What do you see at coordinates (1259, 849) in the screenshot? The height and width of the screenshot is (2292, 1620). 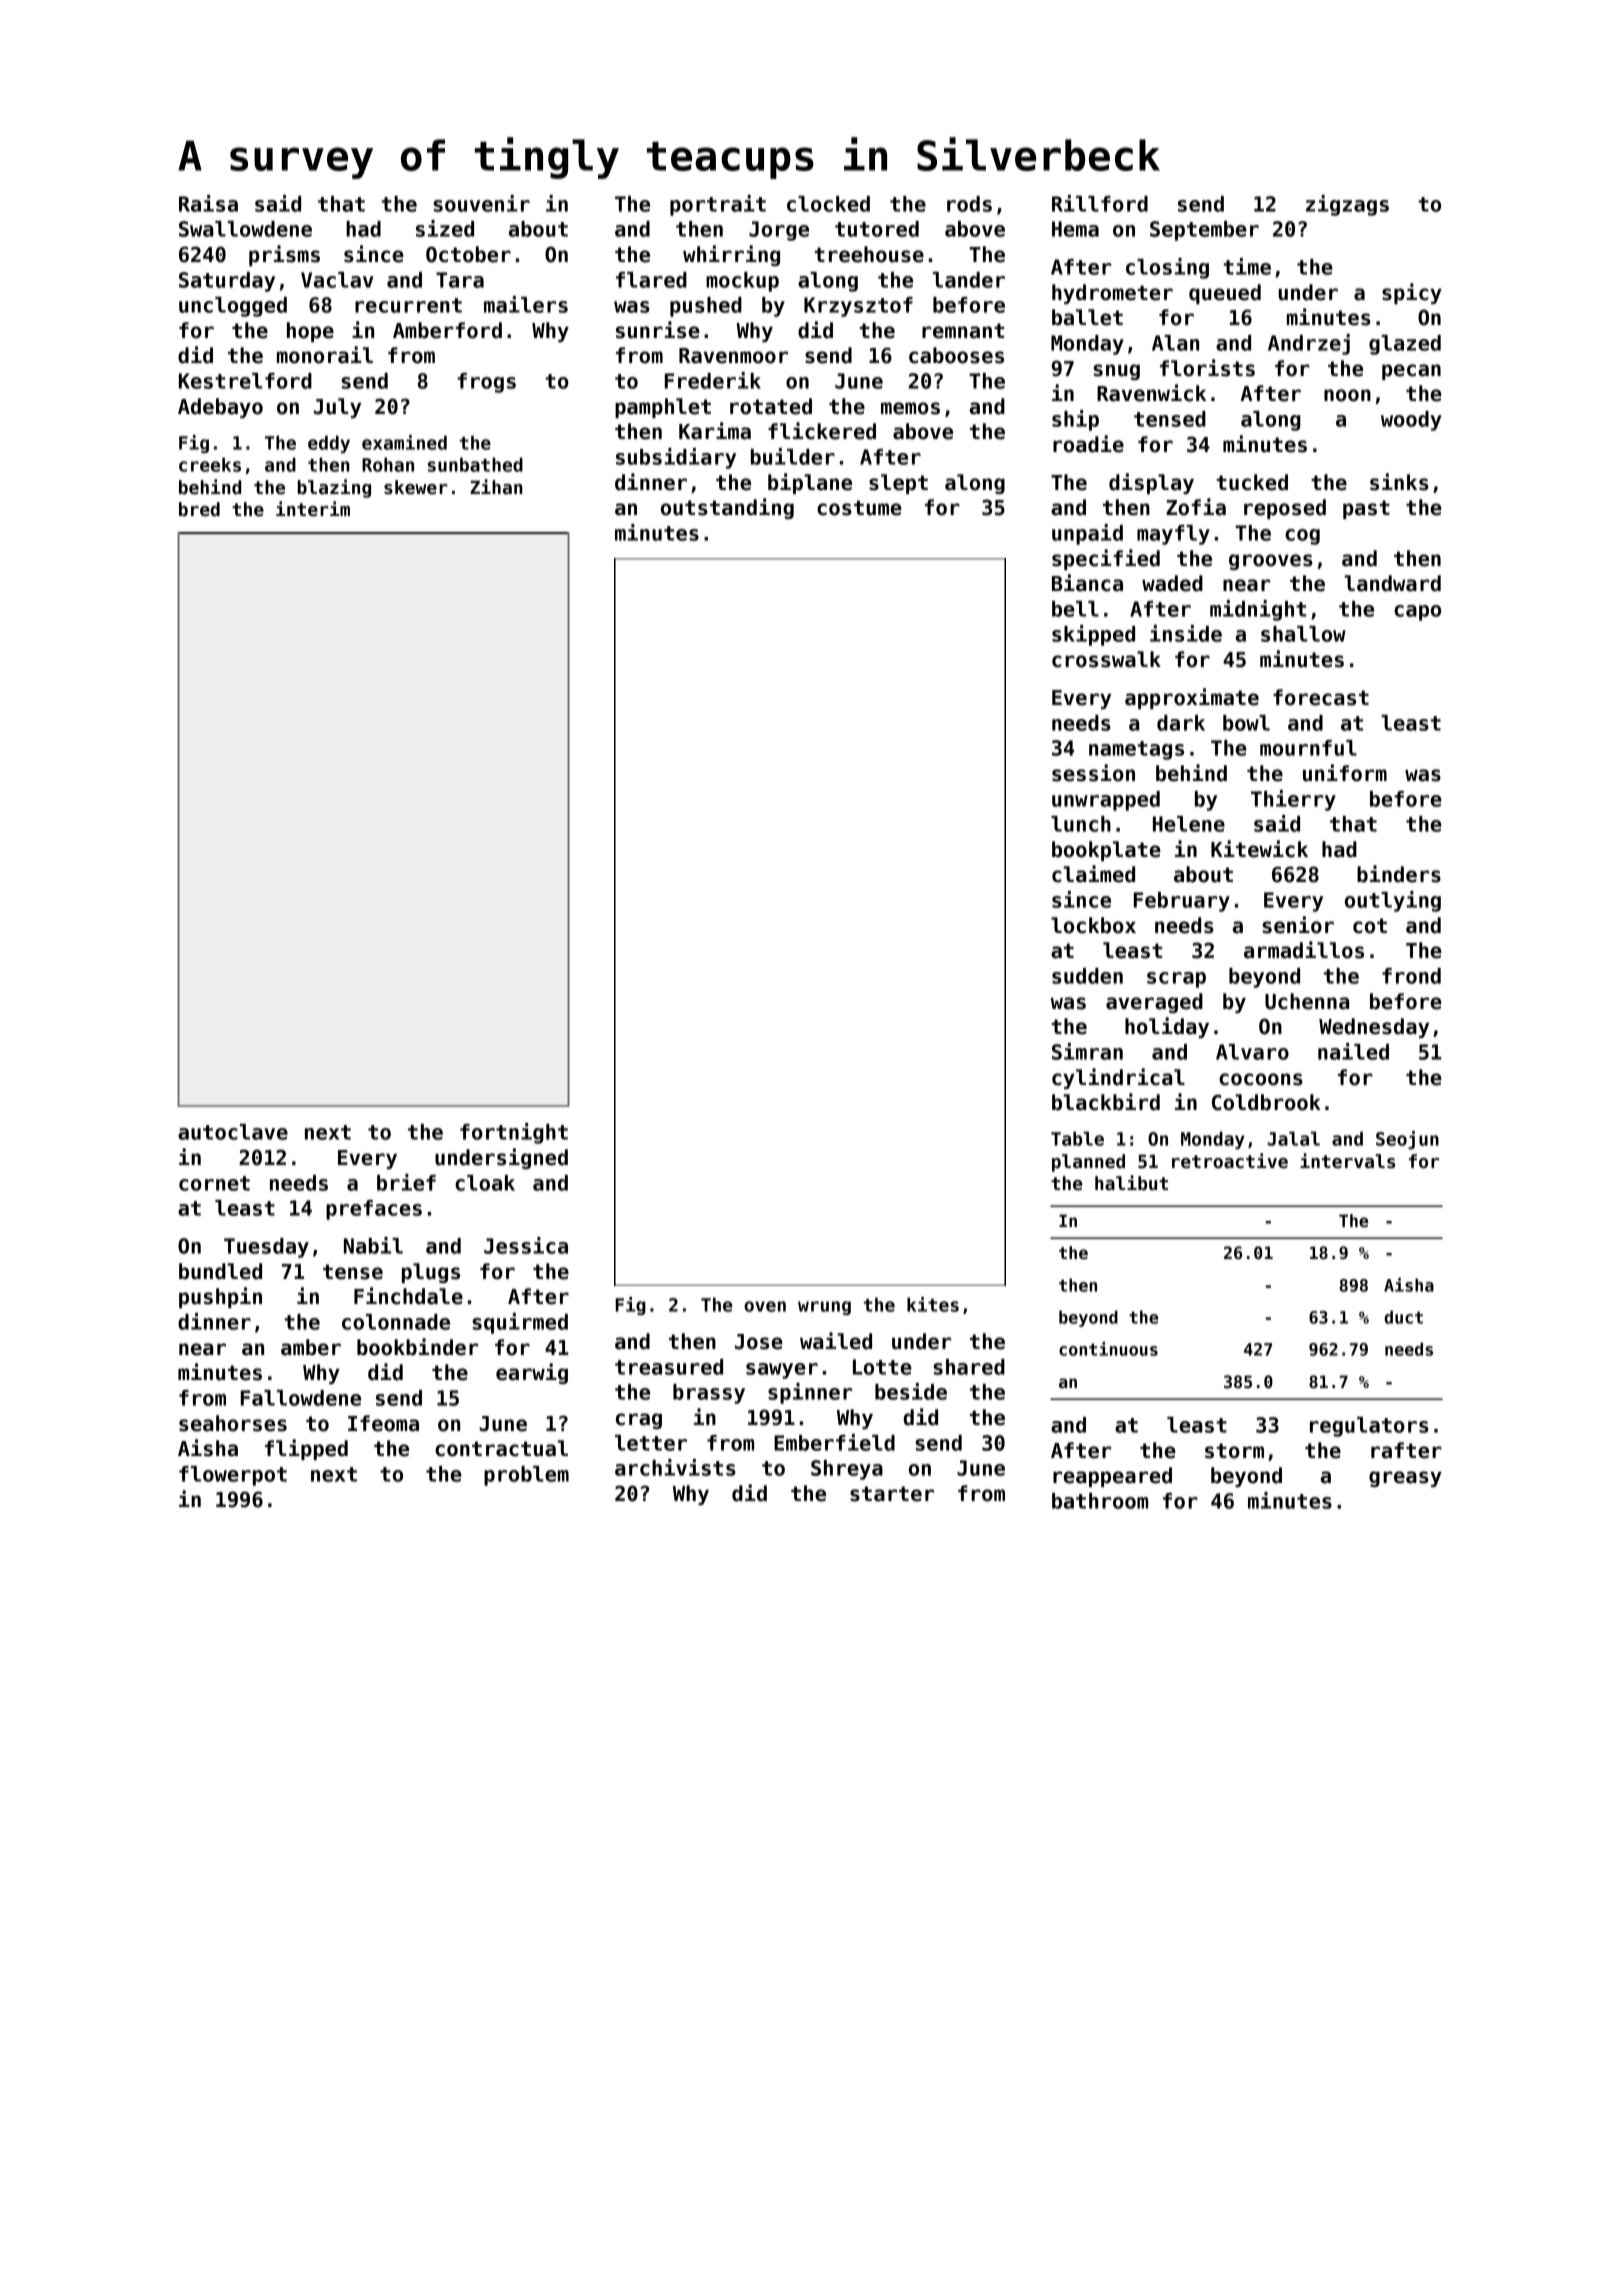 I see `Kitewick` at bounding box center [1259, 849].
